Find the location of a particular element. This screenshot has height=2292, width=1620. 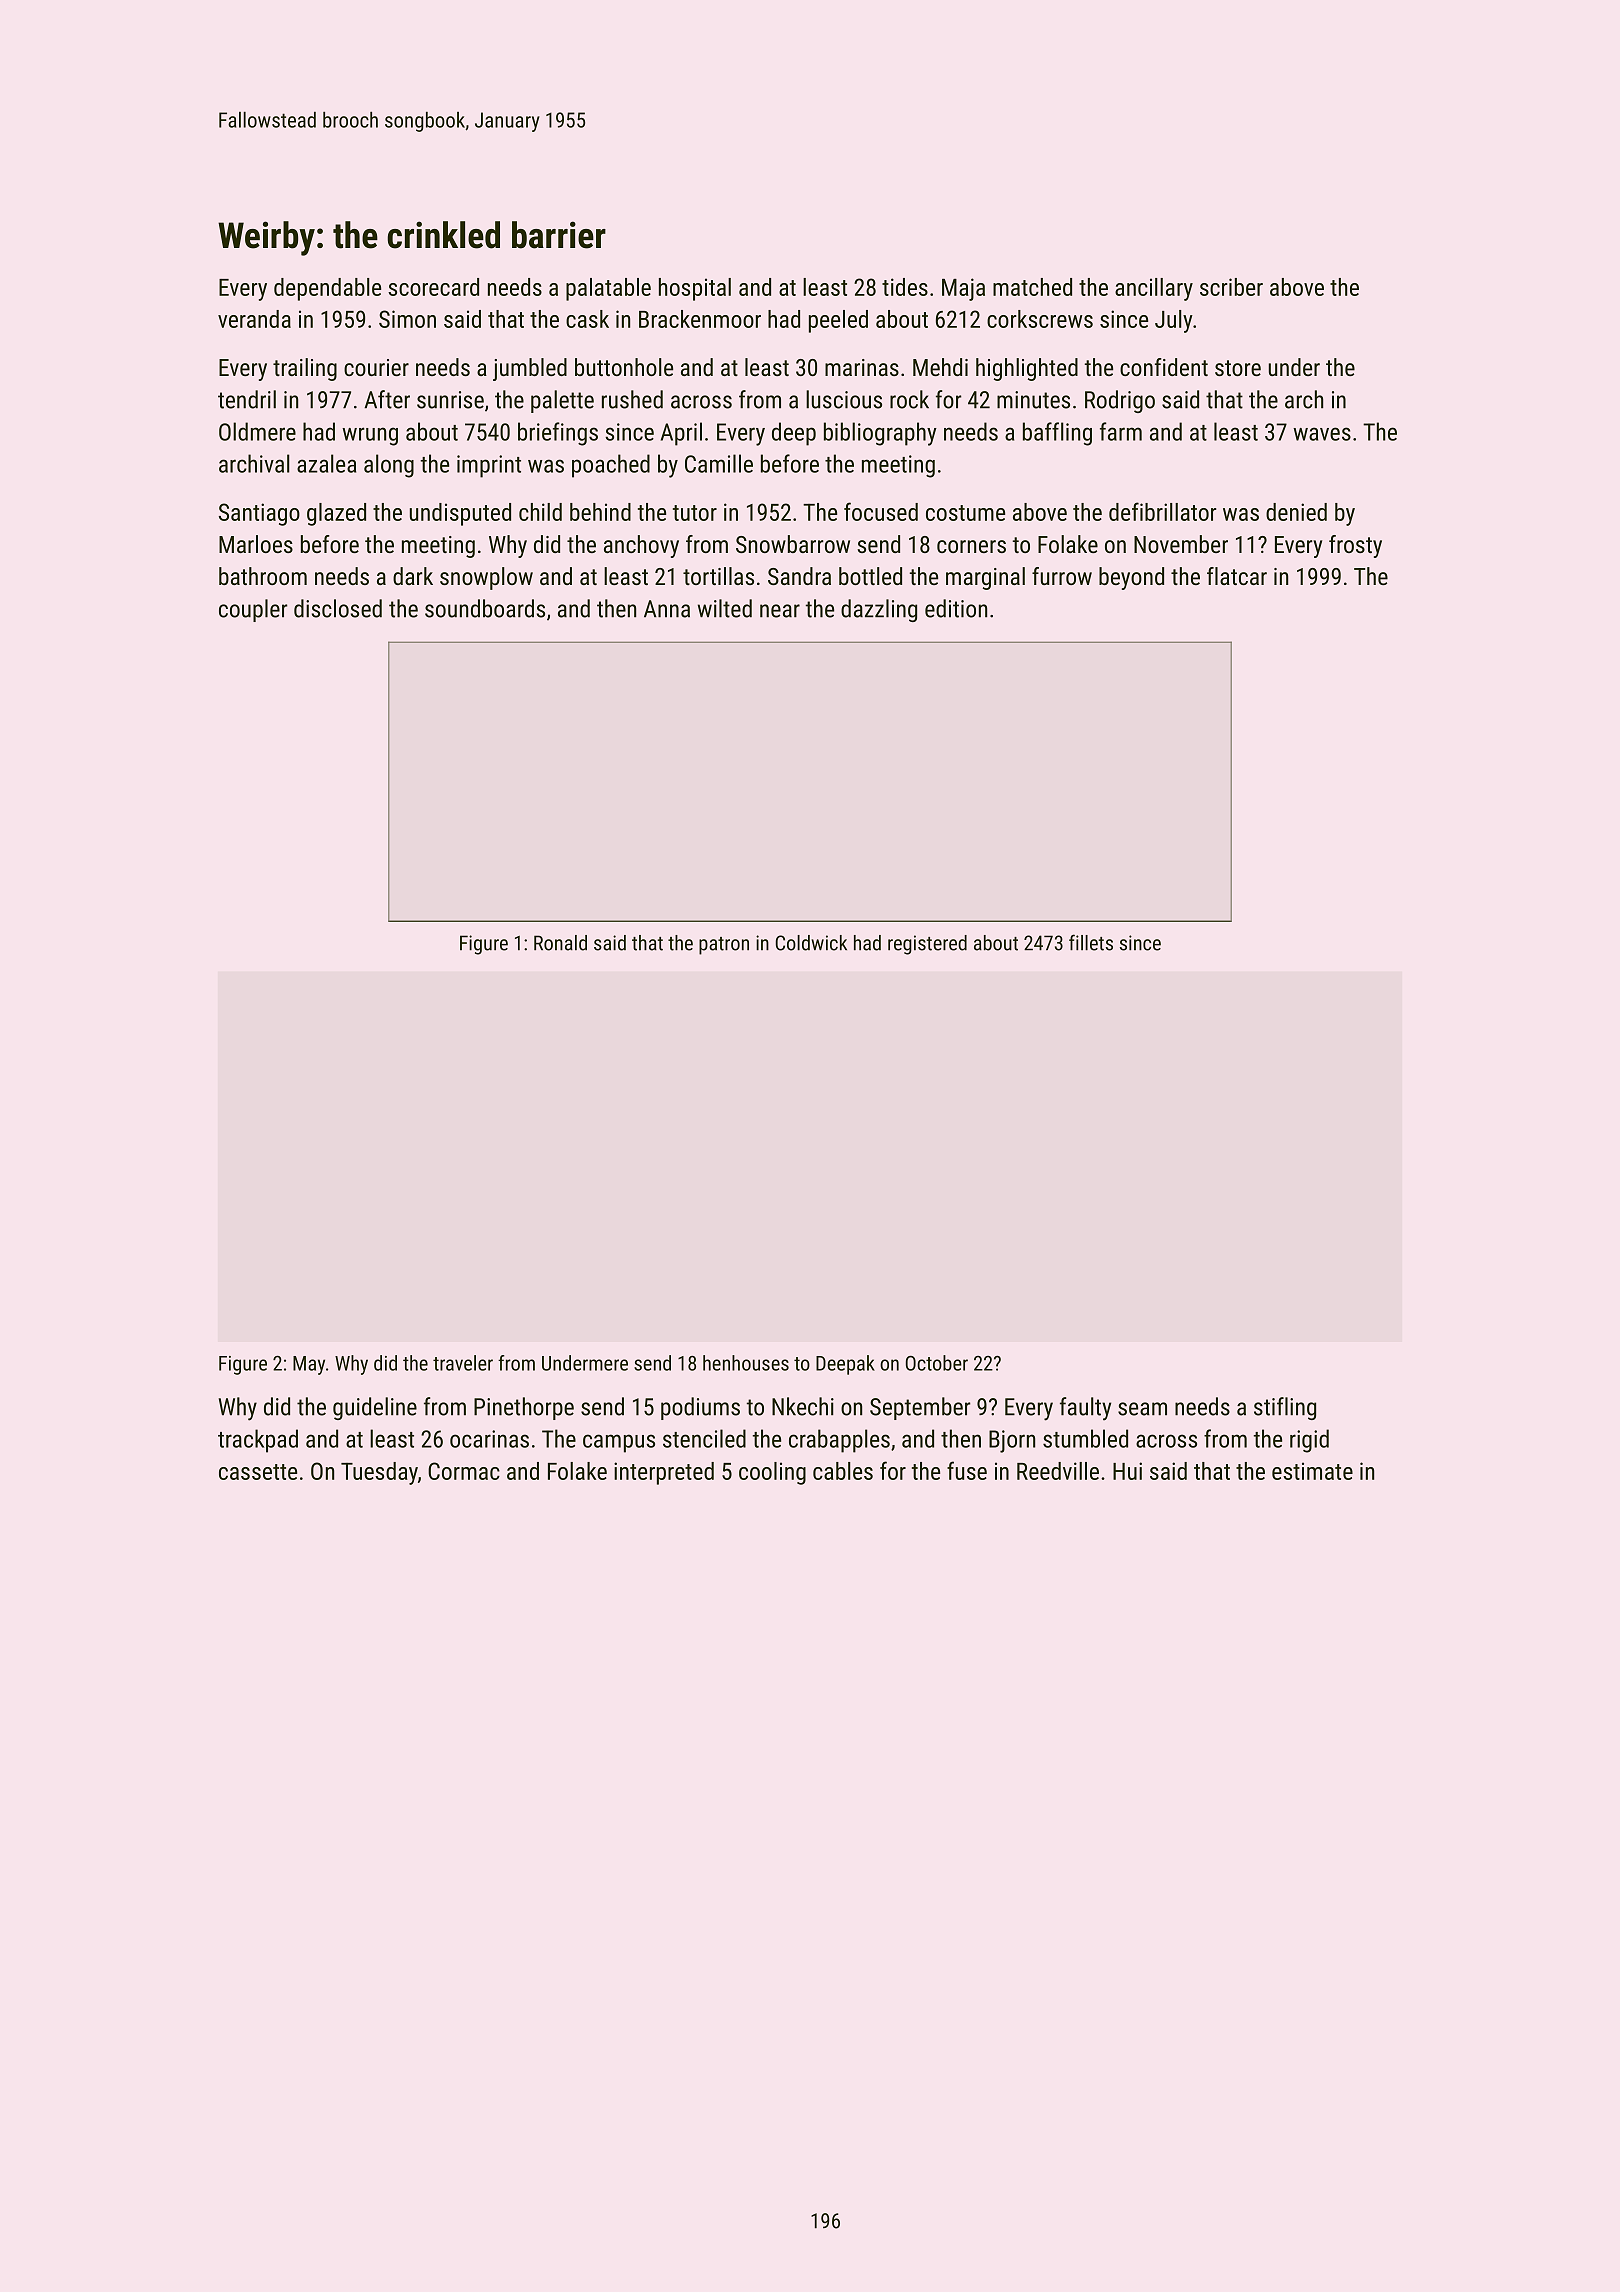

May is located at coordinates (309, 1365).
